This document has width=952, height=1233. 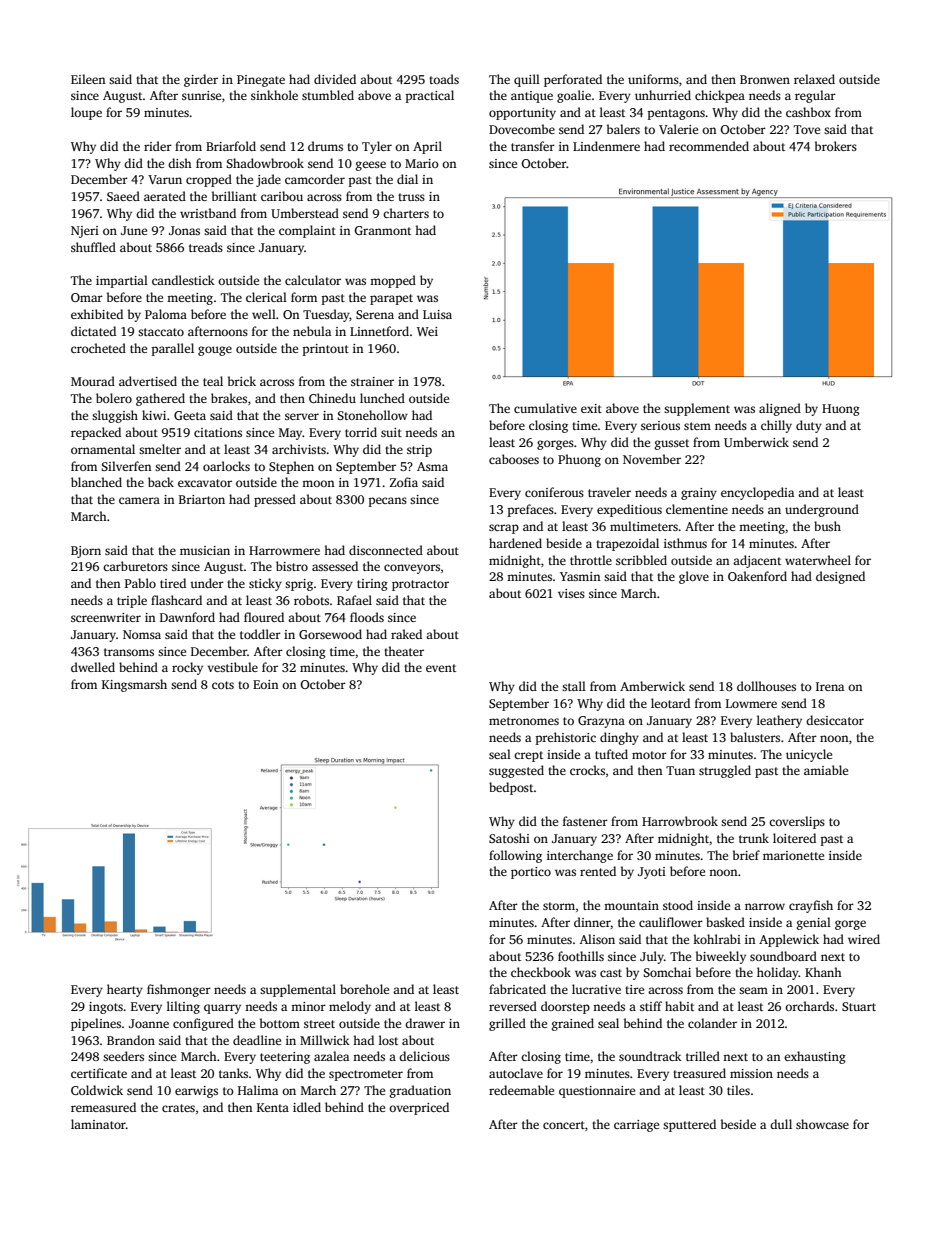 I want to click on Joanne, so click(x=149, y=1023).
